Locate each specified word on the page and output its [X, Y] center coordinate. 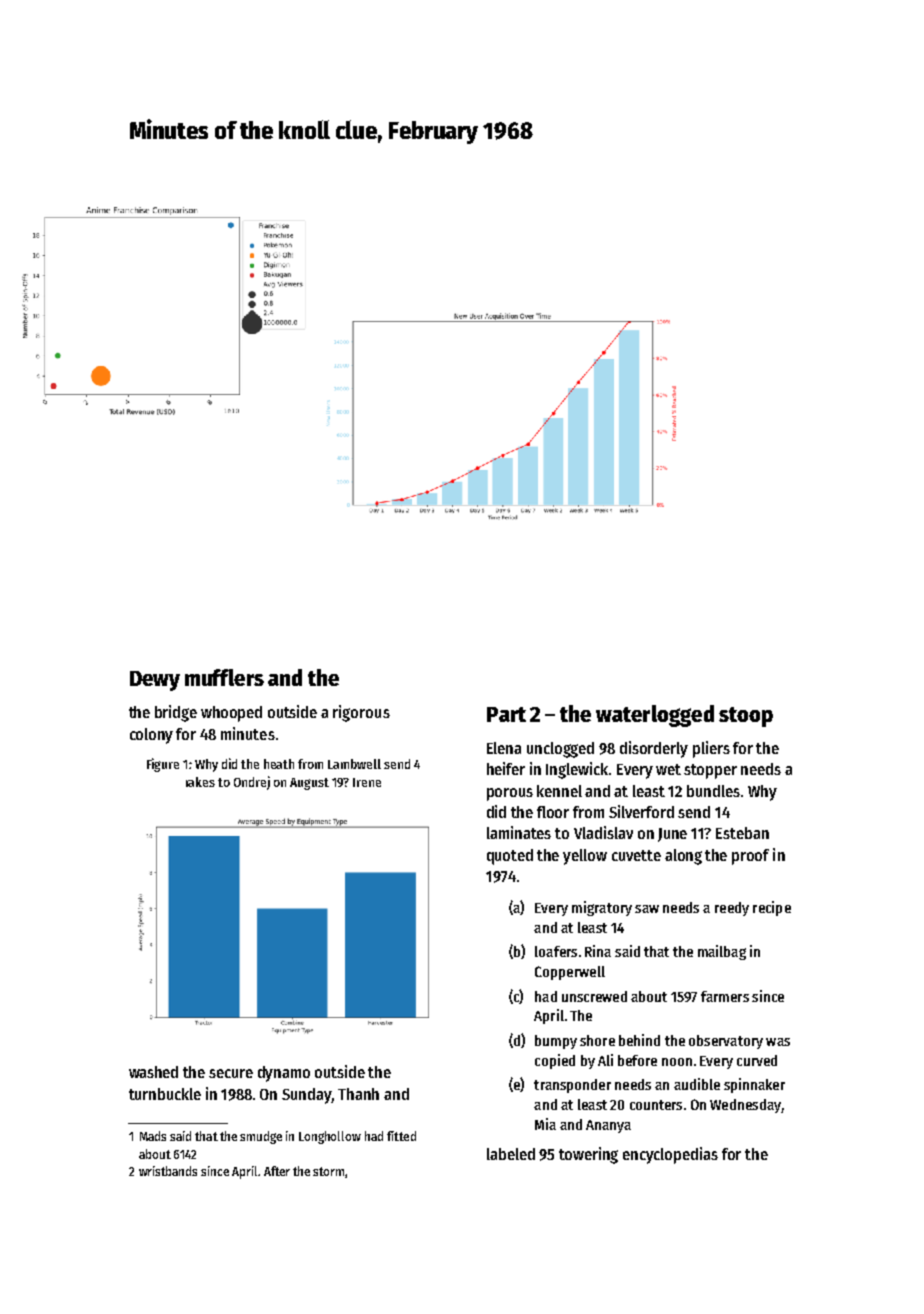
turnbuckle [165, 1094]
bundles [713, 791]
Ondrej [252, 783]
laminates [519, 832]
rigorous [361, 713]
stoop [746, 717]
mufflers [224, 677]
